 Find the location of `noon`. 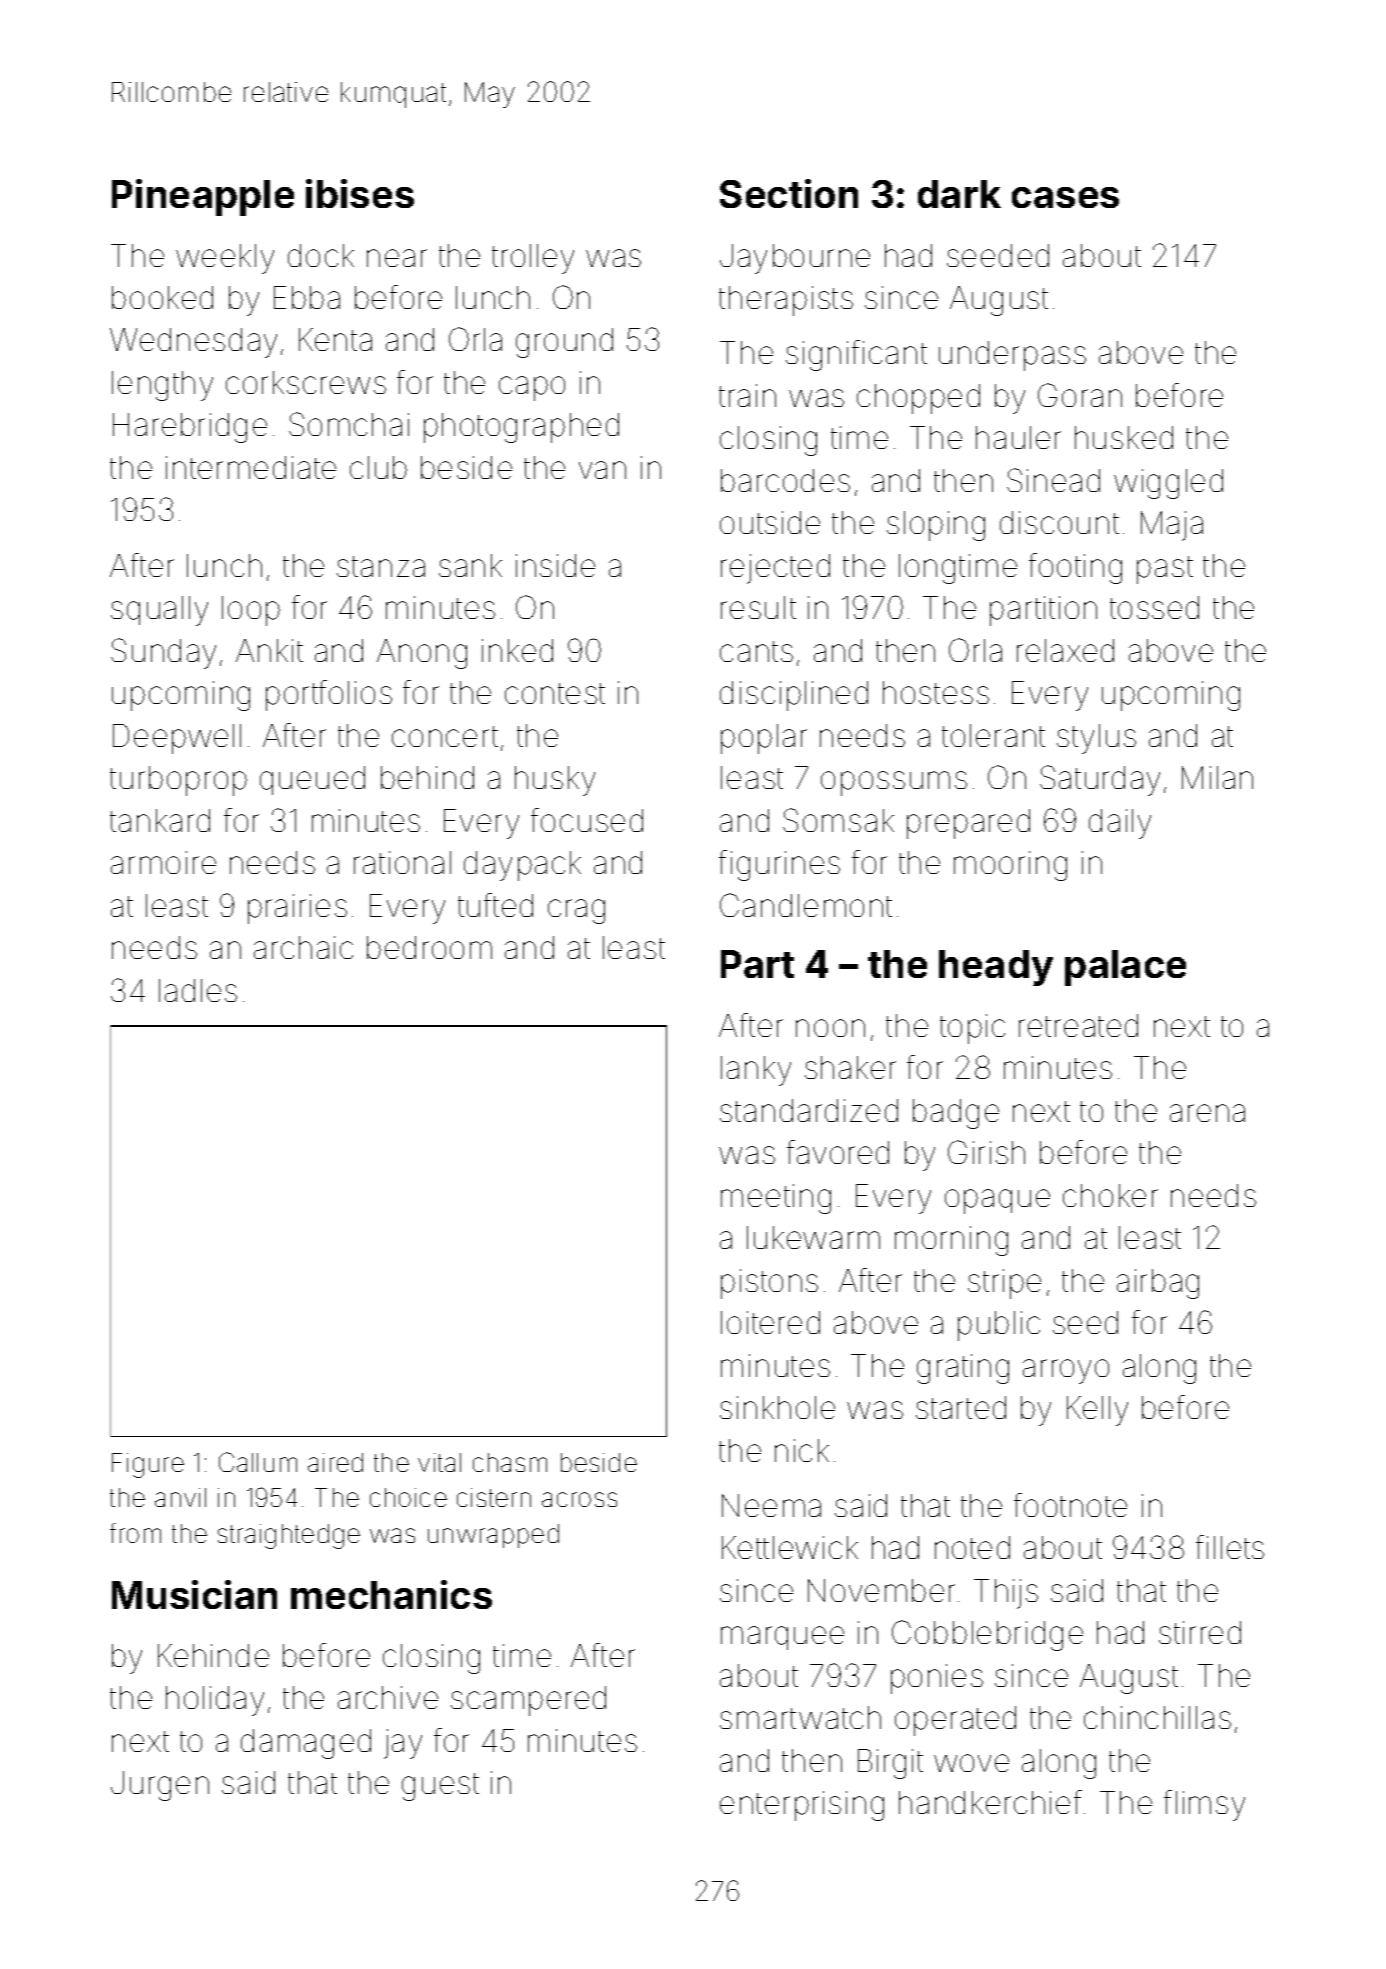

noon is located at coordinates (830, 1028).
